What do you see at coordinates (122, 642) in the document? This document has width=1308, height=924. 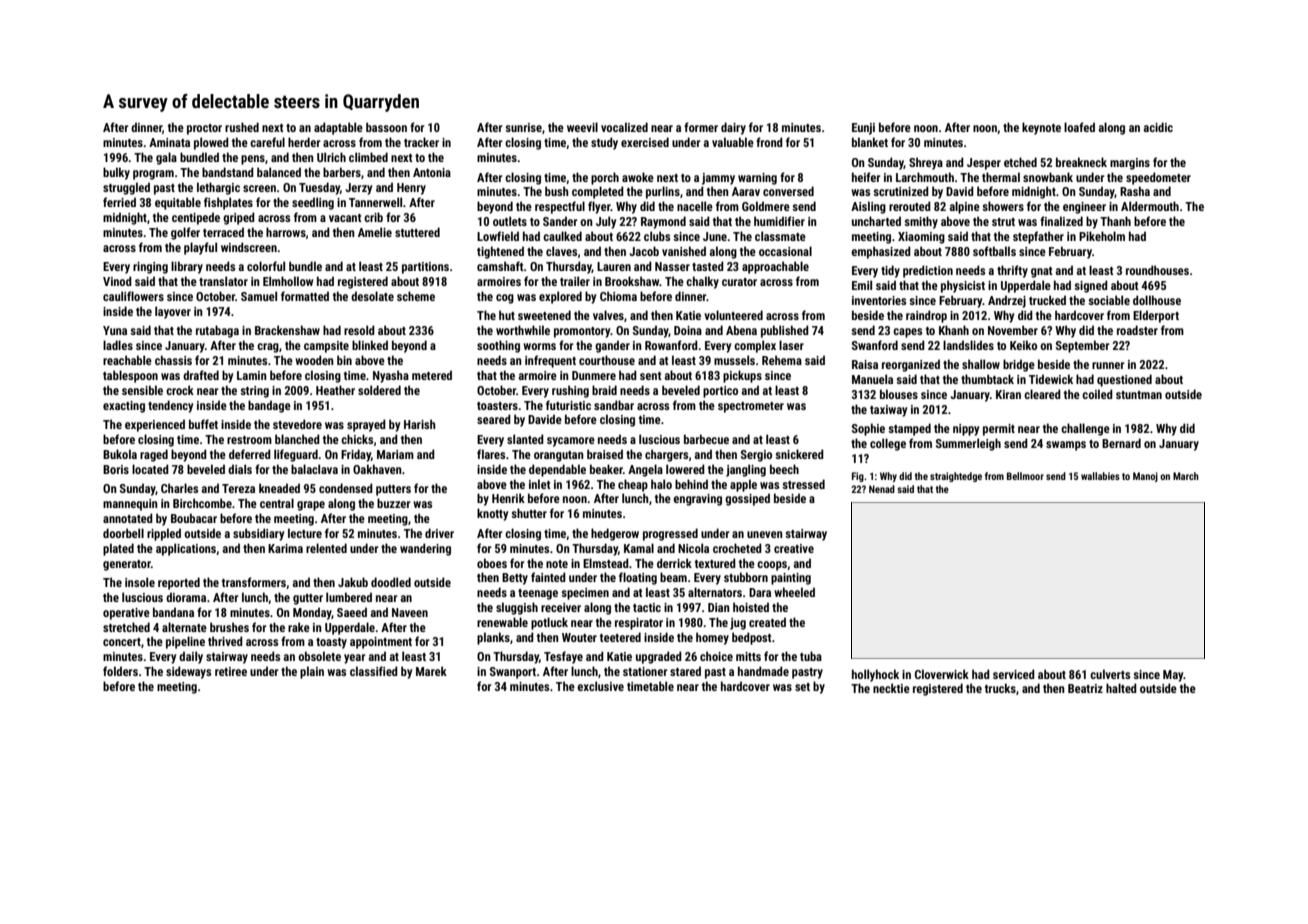 I see `concert` at bounding box center [122, 642].
